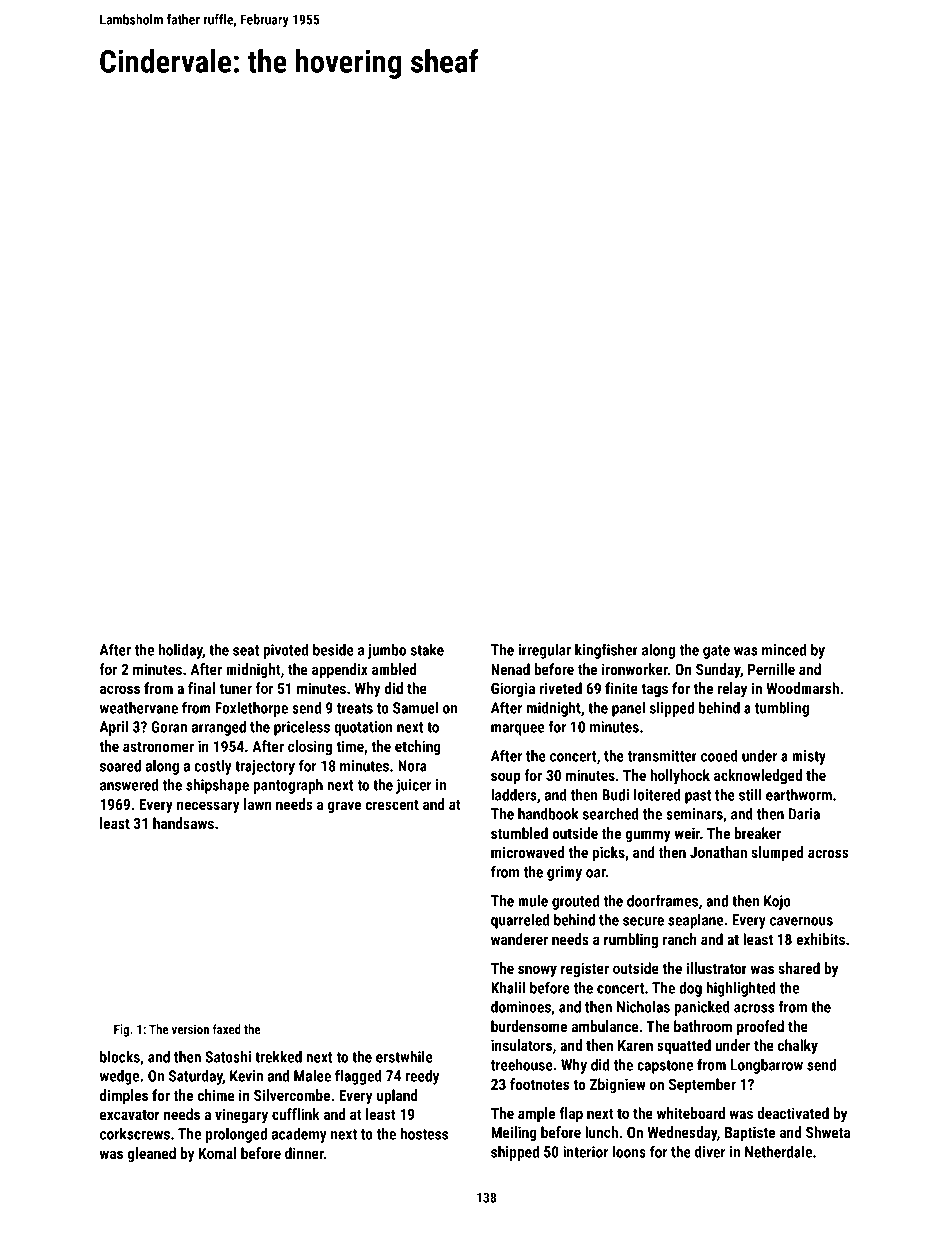 The height and width of the image is (1233, 952). Describe the element at coordinates (809, 757) in the image. I see `misty` at that location.
